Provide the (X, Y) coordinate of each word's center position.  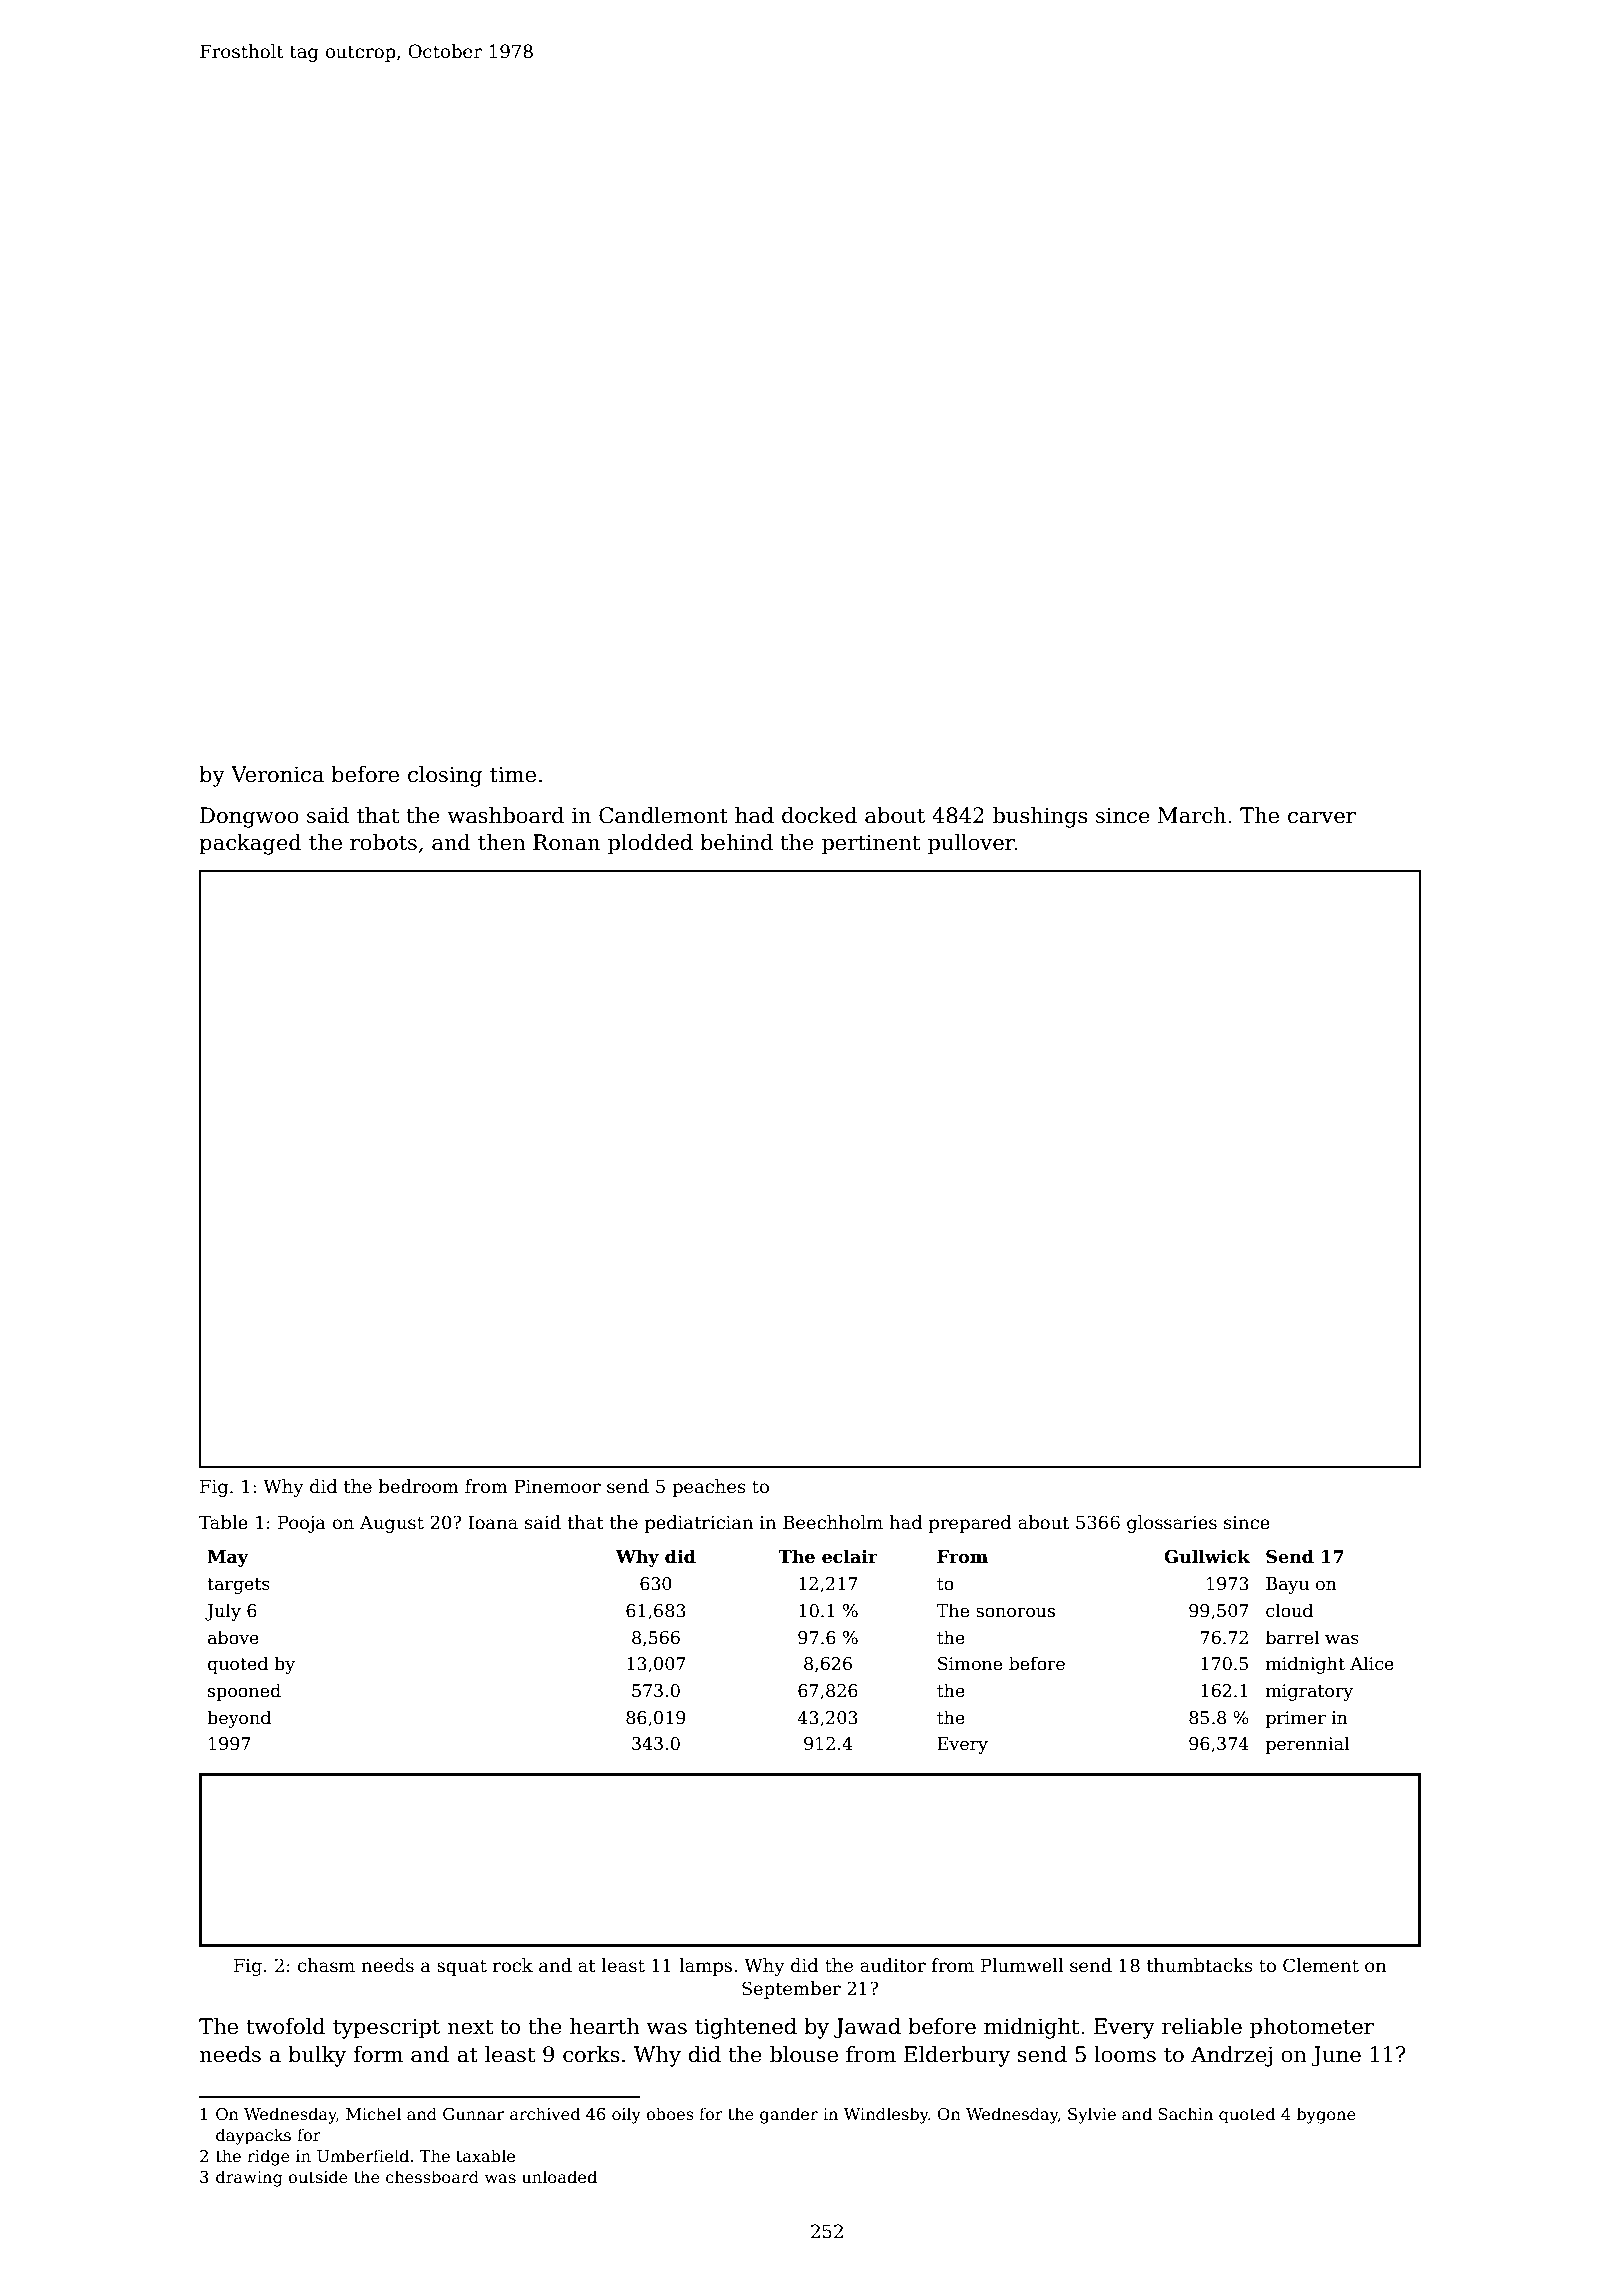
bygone (1326, 2115)
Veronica (277, 774)
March (1192, 815)
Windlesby (886, 2115)
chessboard (432, 2177)
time (513, 774)
